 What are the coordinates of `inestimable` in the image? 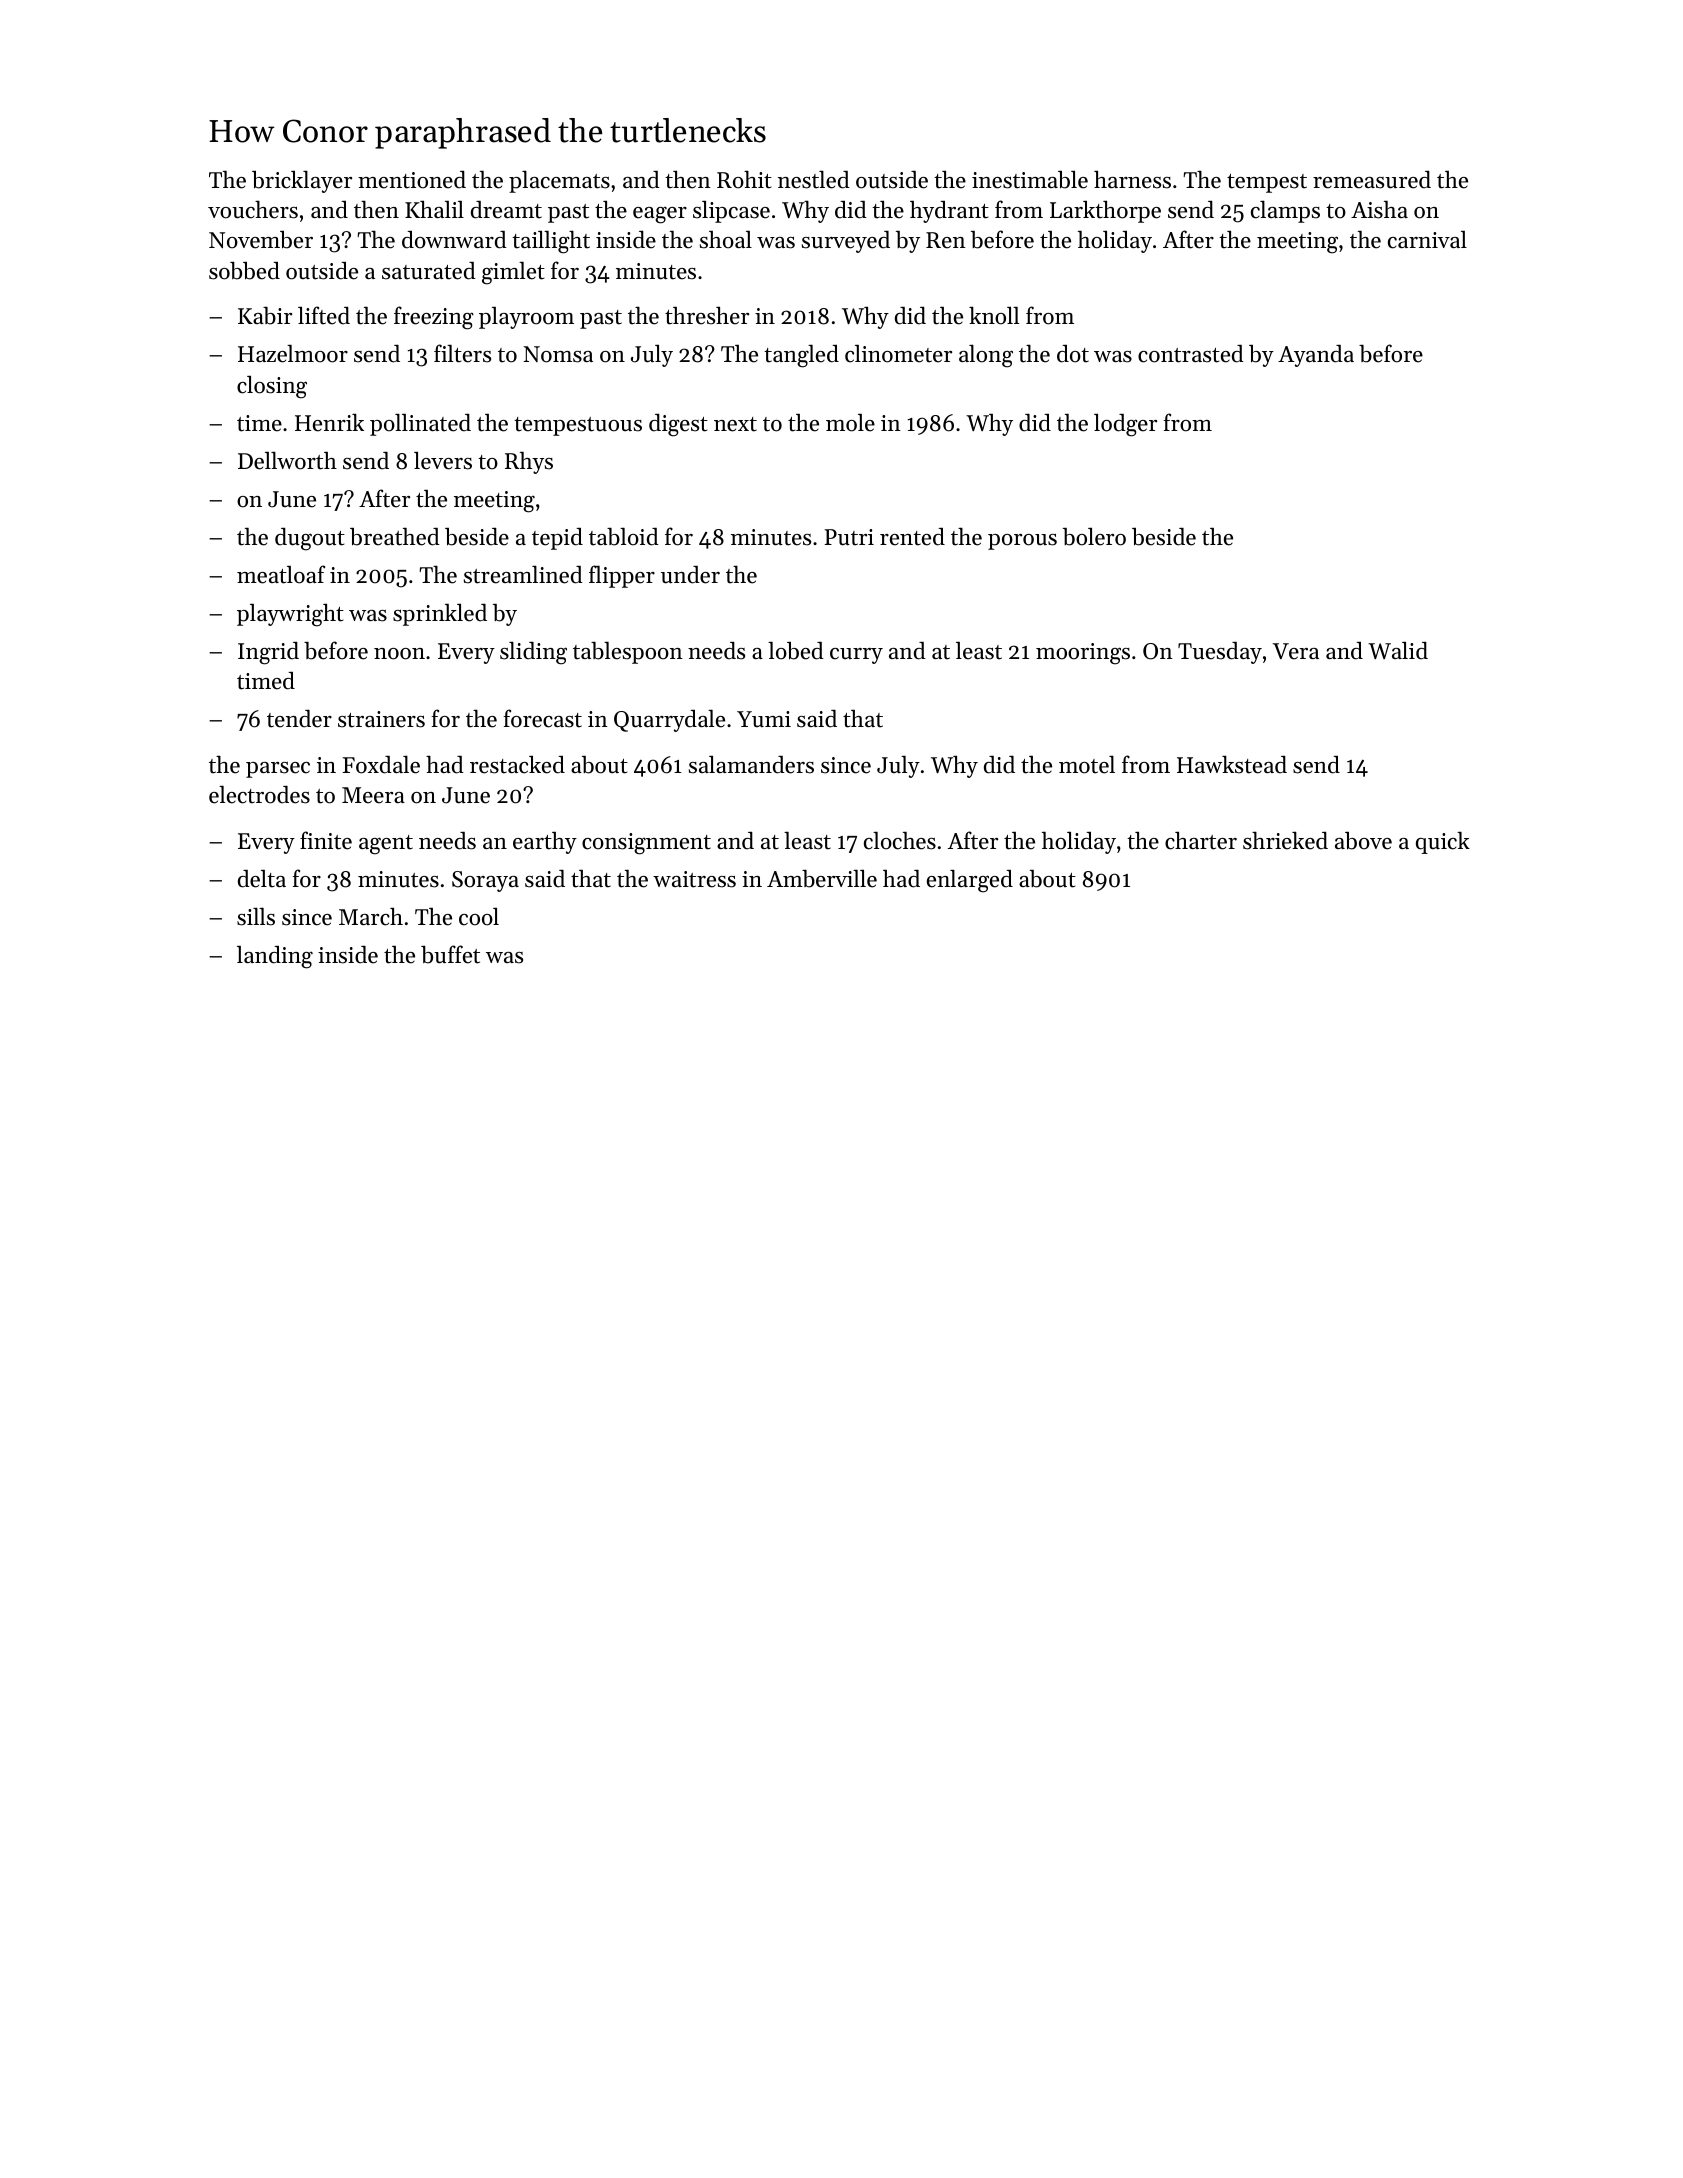 It's located at (1030, 180).
